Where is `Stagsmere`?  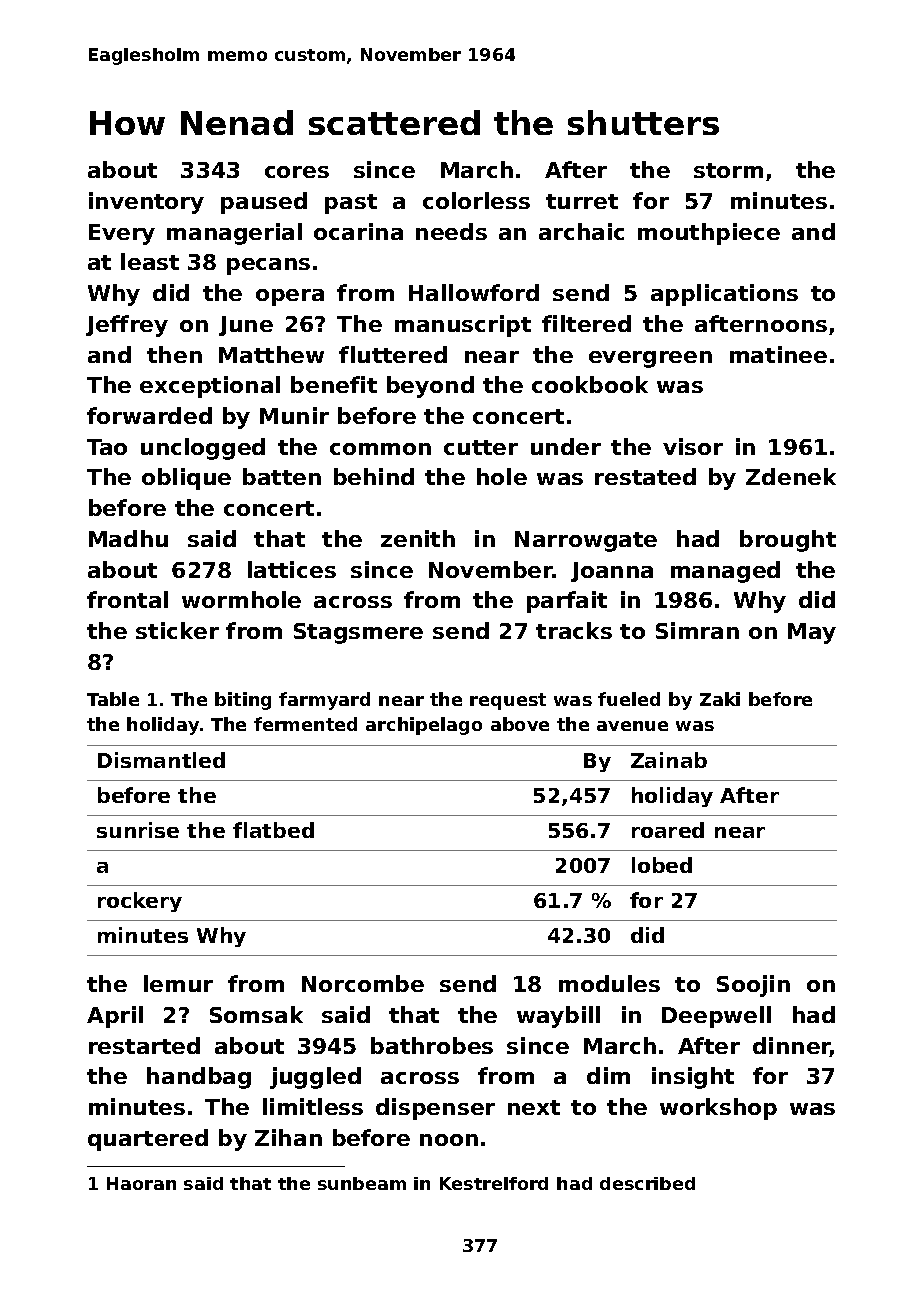 Stagsmere is located at coordinates (358, 633).
